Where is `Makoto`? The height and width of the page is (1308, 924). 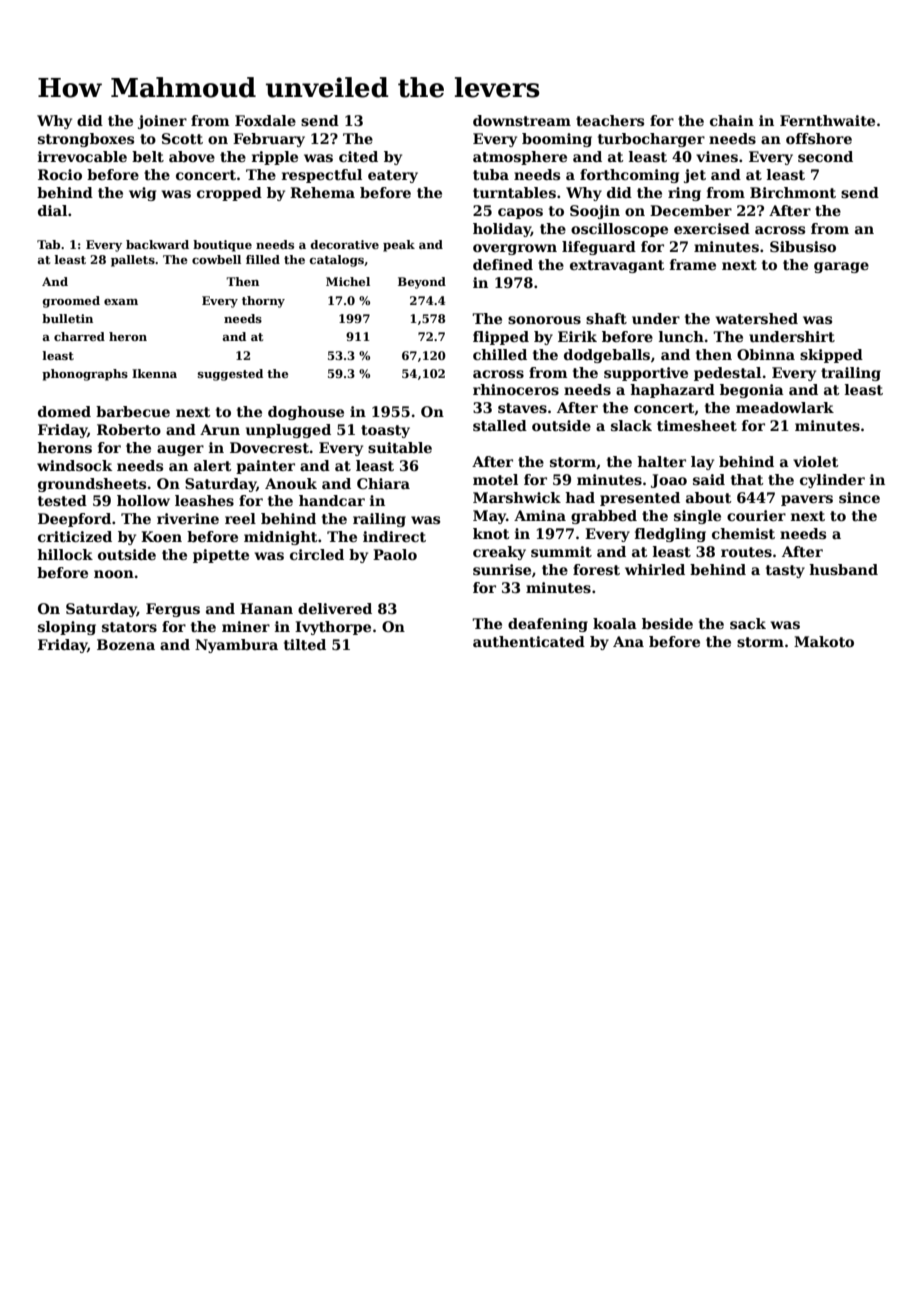 Makoto is located at coordinates (824, 641).
